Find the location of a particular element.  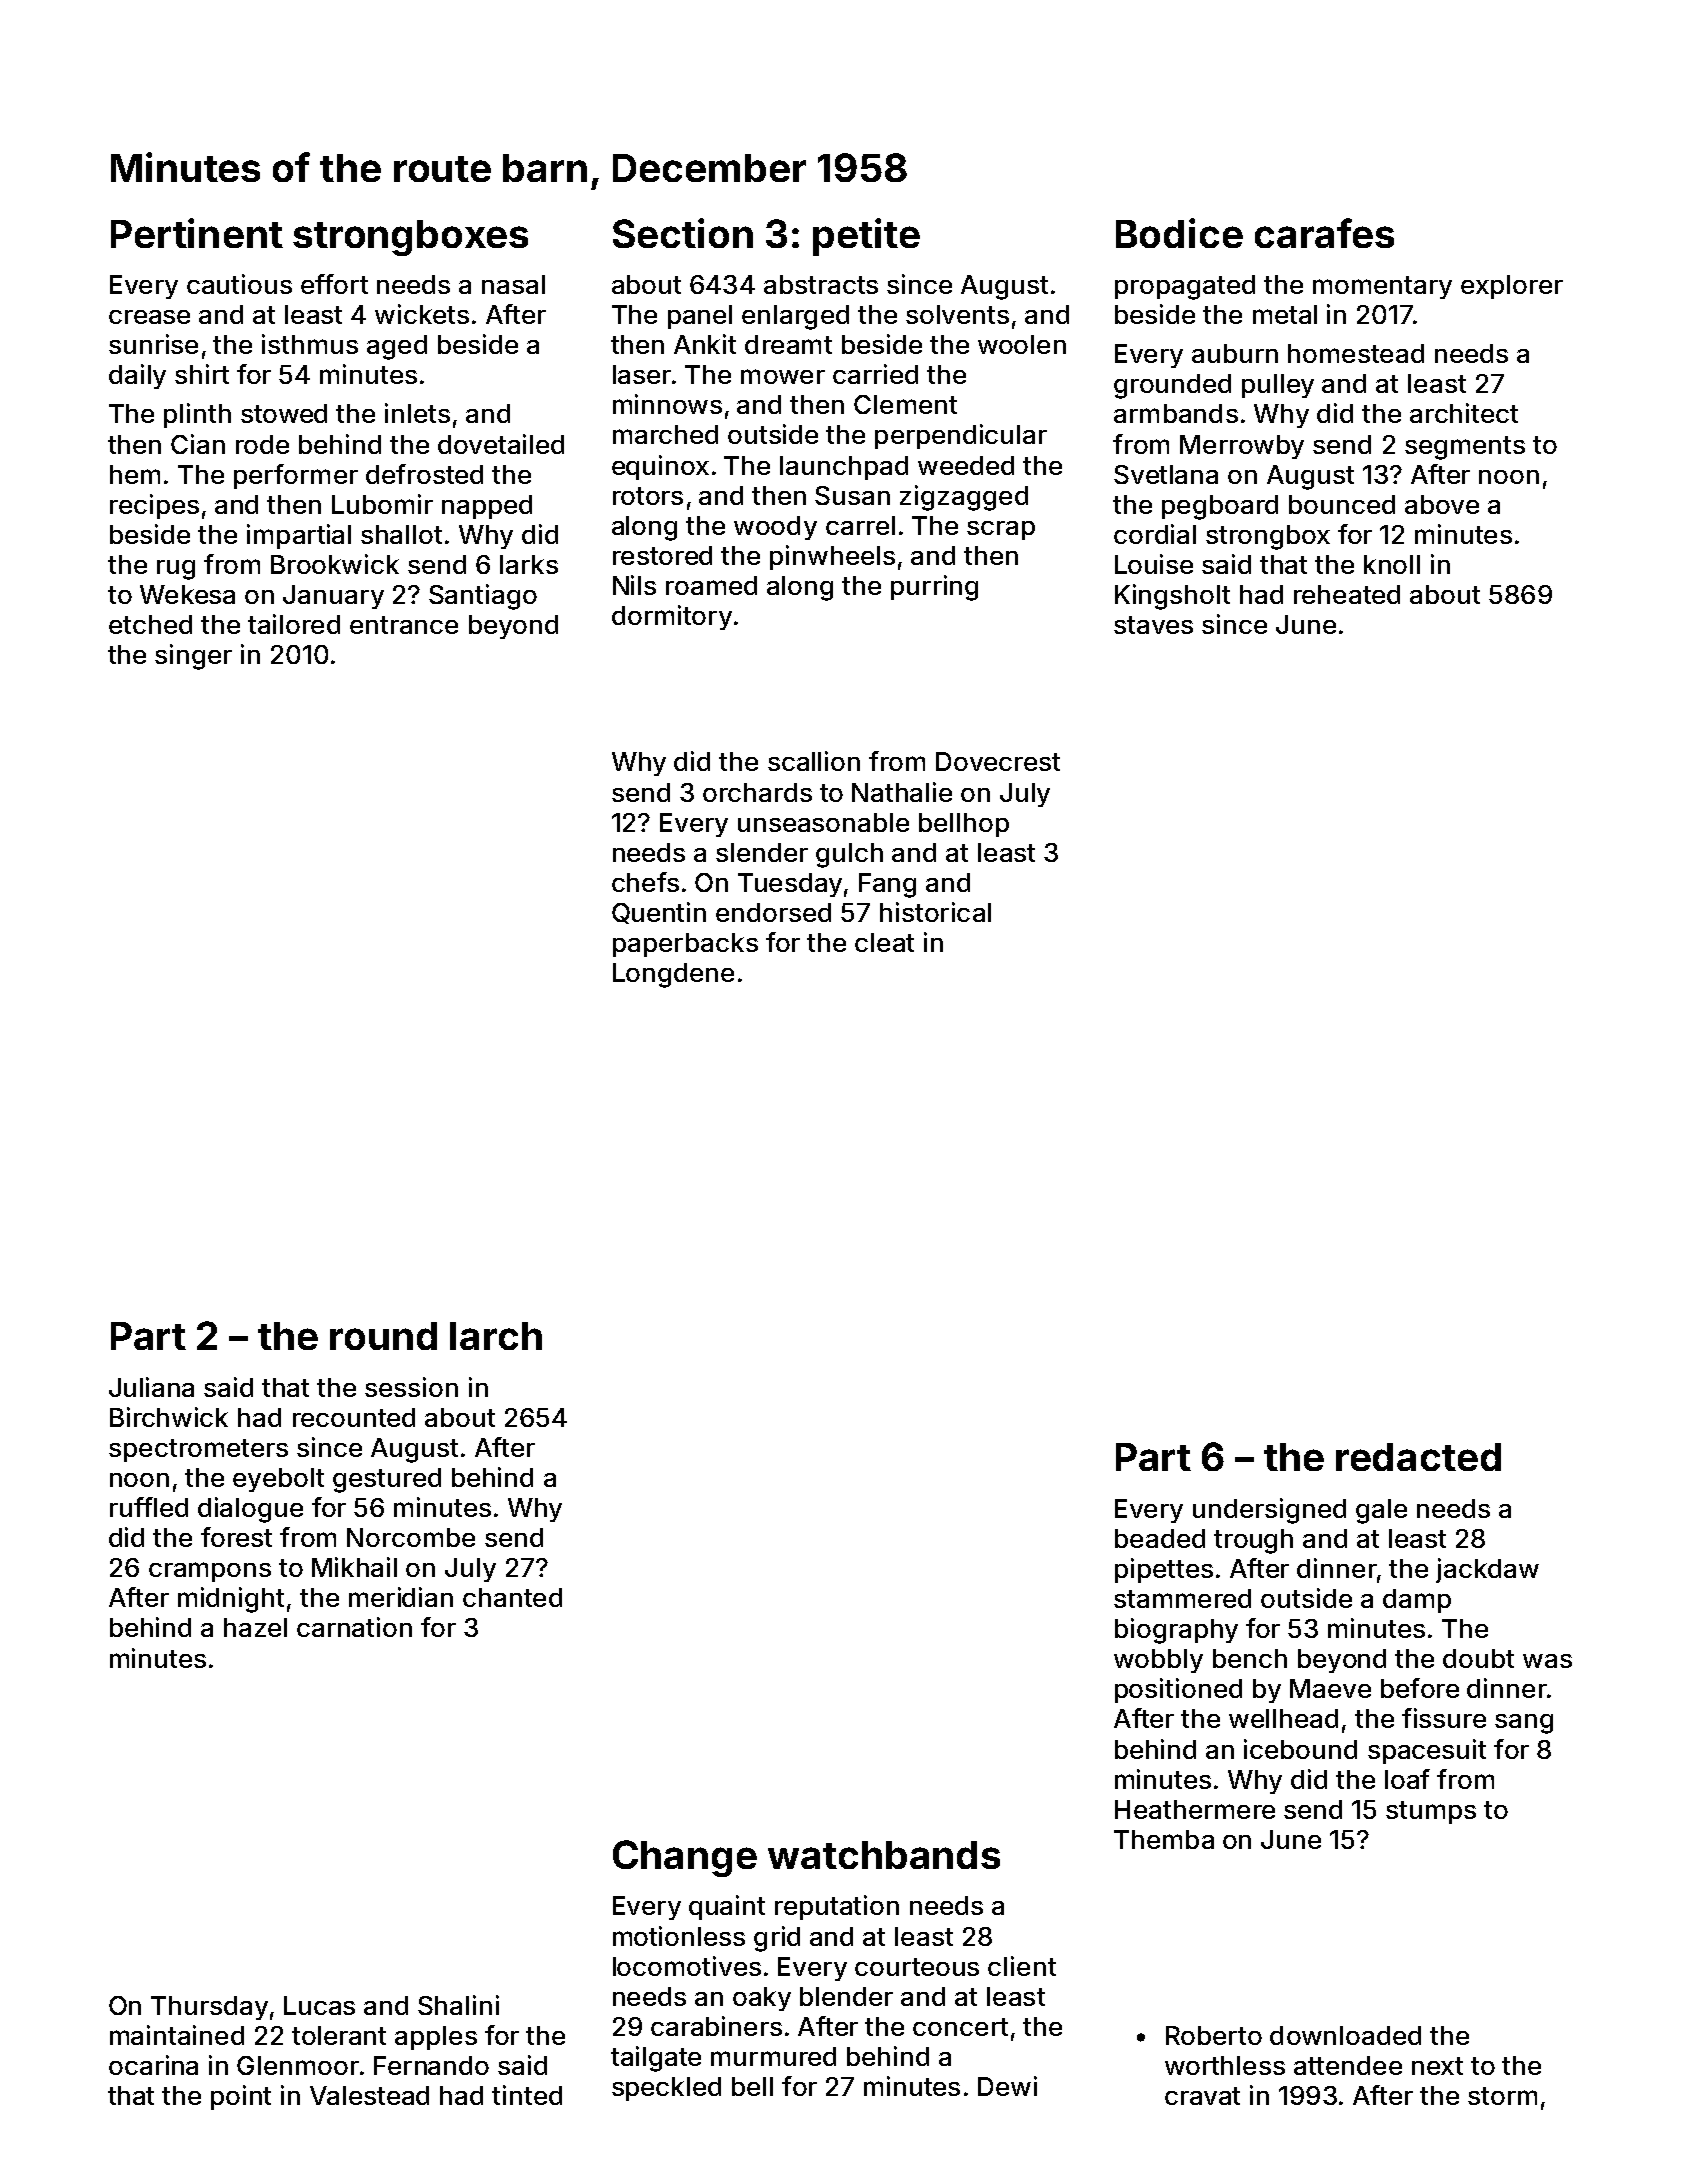

beaded is located at coordinates (1160, 1538).
